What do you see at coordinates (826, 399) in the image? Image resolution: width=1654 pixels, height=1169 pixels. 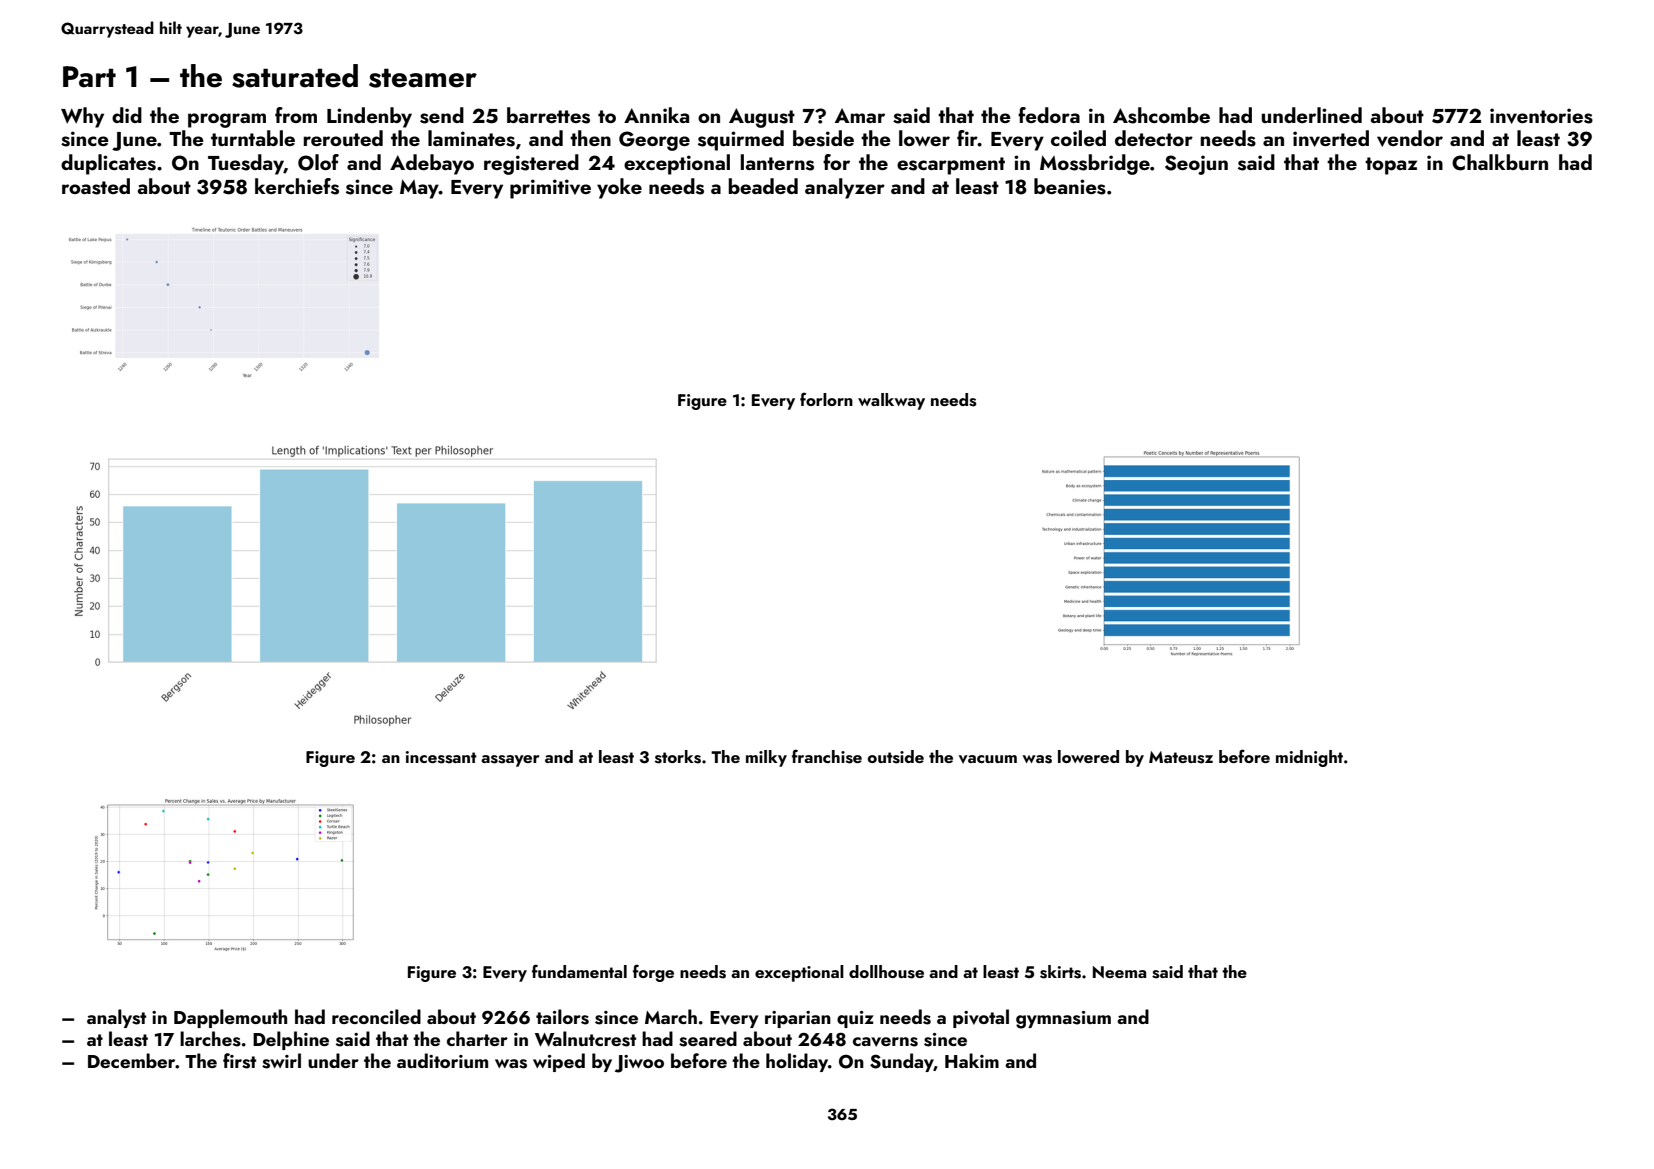 I see `forlorn` at bounding box center [826, 399].
